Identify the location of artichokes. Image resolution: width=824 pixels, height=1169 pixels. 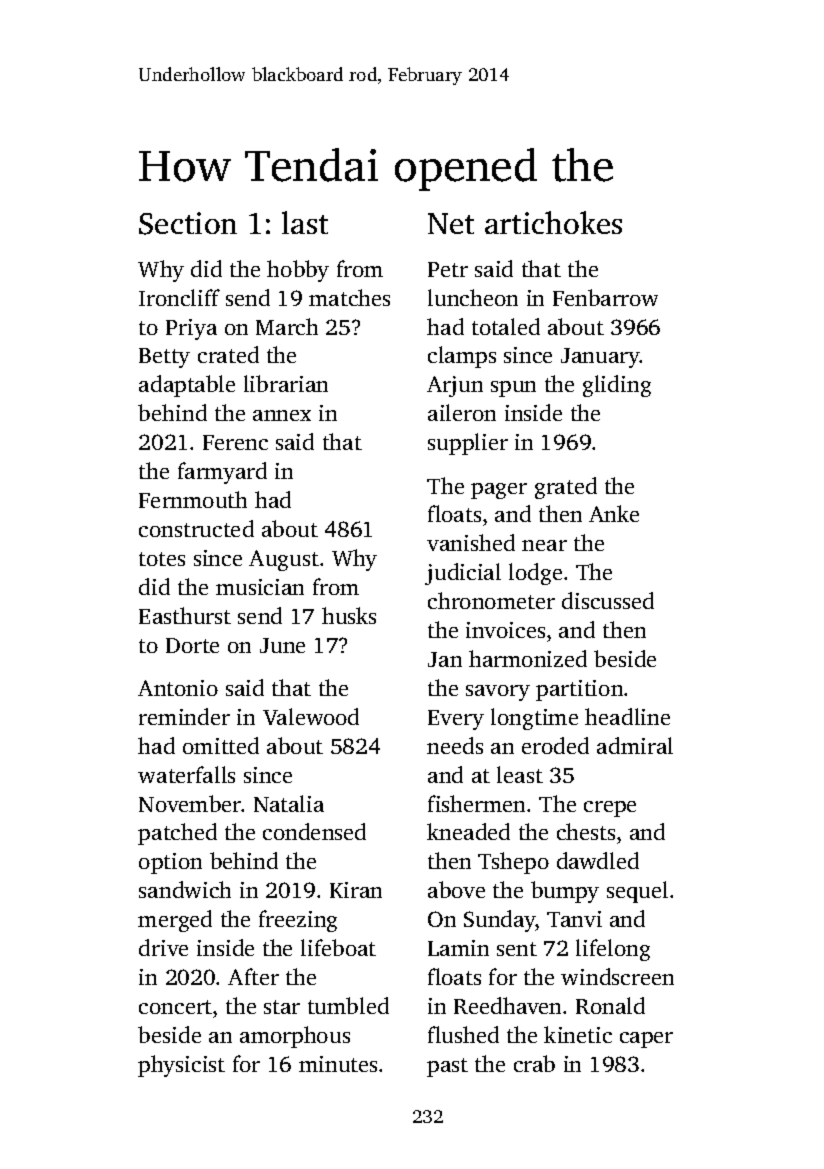
(553, 222).
